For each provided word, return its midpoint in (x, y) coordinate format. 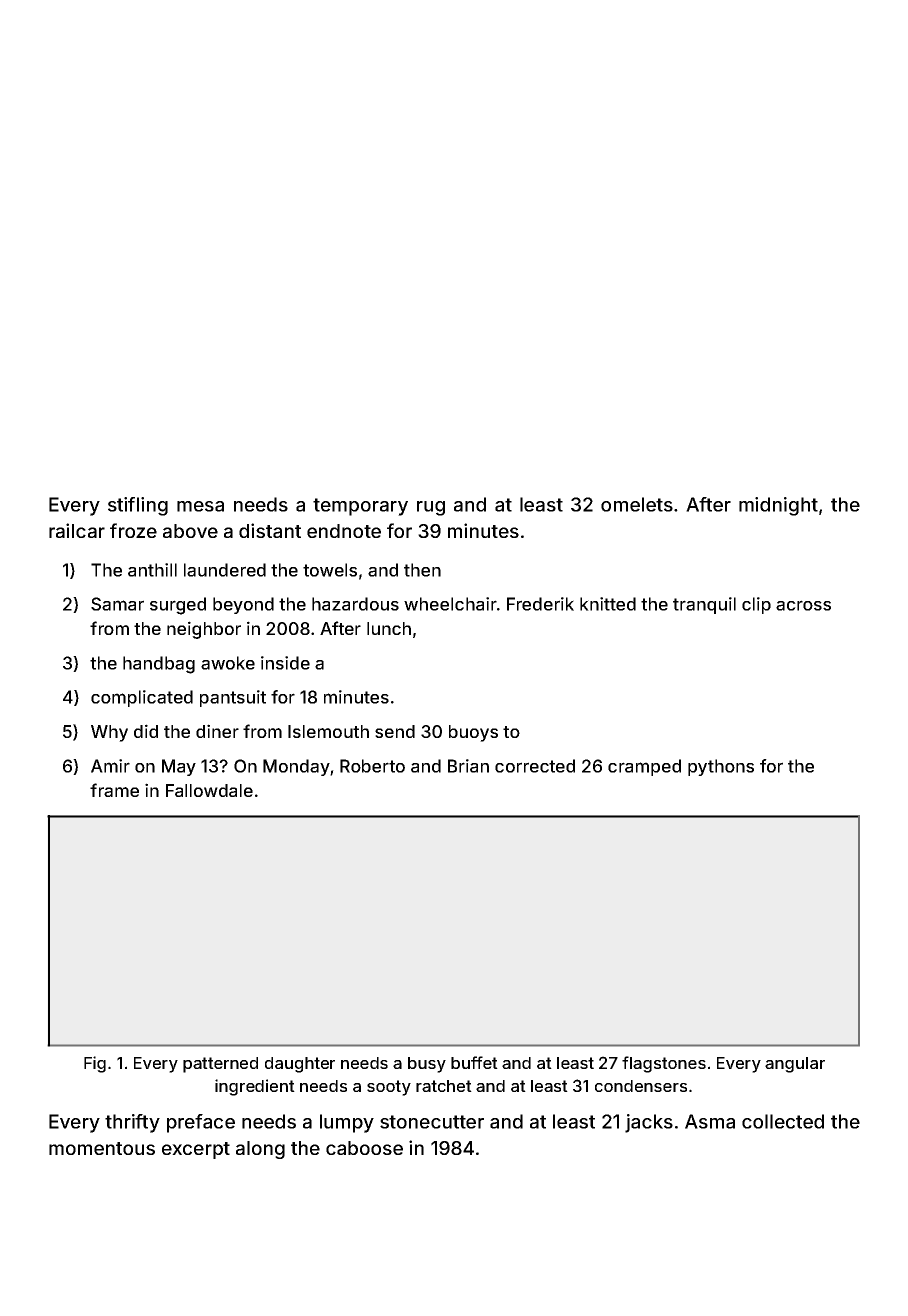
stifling (138, 506)
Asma (710, 1121)
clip (756, 605)
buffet (474, 1062)
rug (431, 508)
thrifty (132, 1123)
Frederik (540, 604)
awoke (228, 663)
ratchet (444, 1086)
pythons (721, 767)
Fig (95, 1064)
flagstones (664, 1064)
